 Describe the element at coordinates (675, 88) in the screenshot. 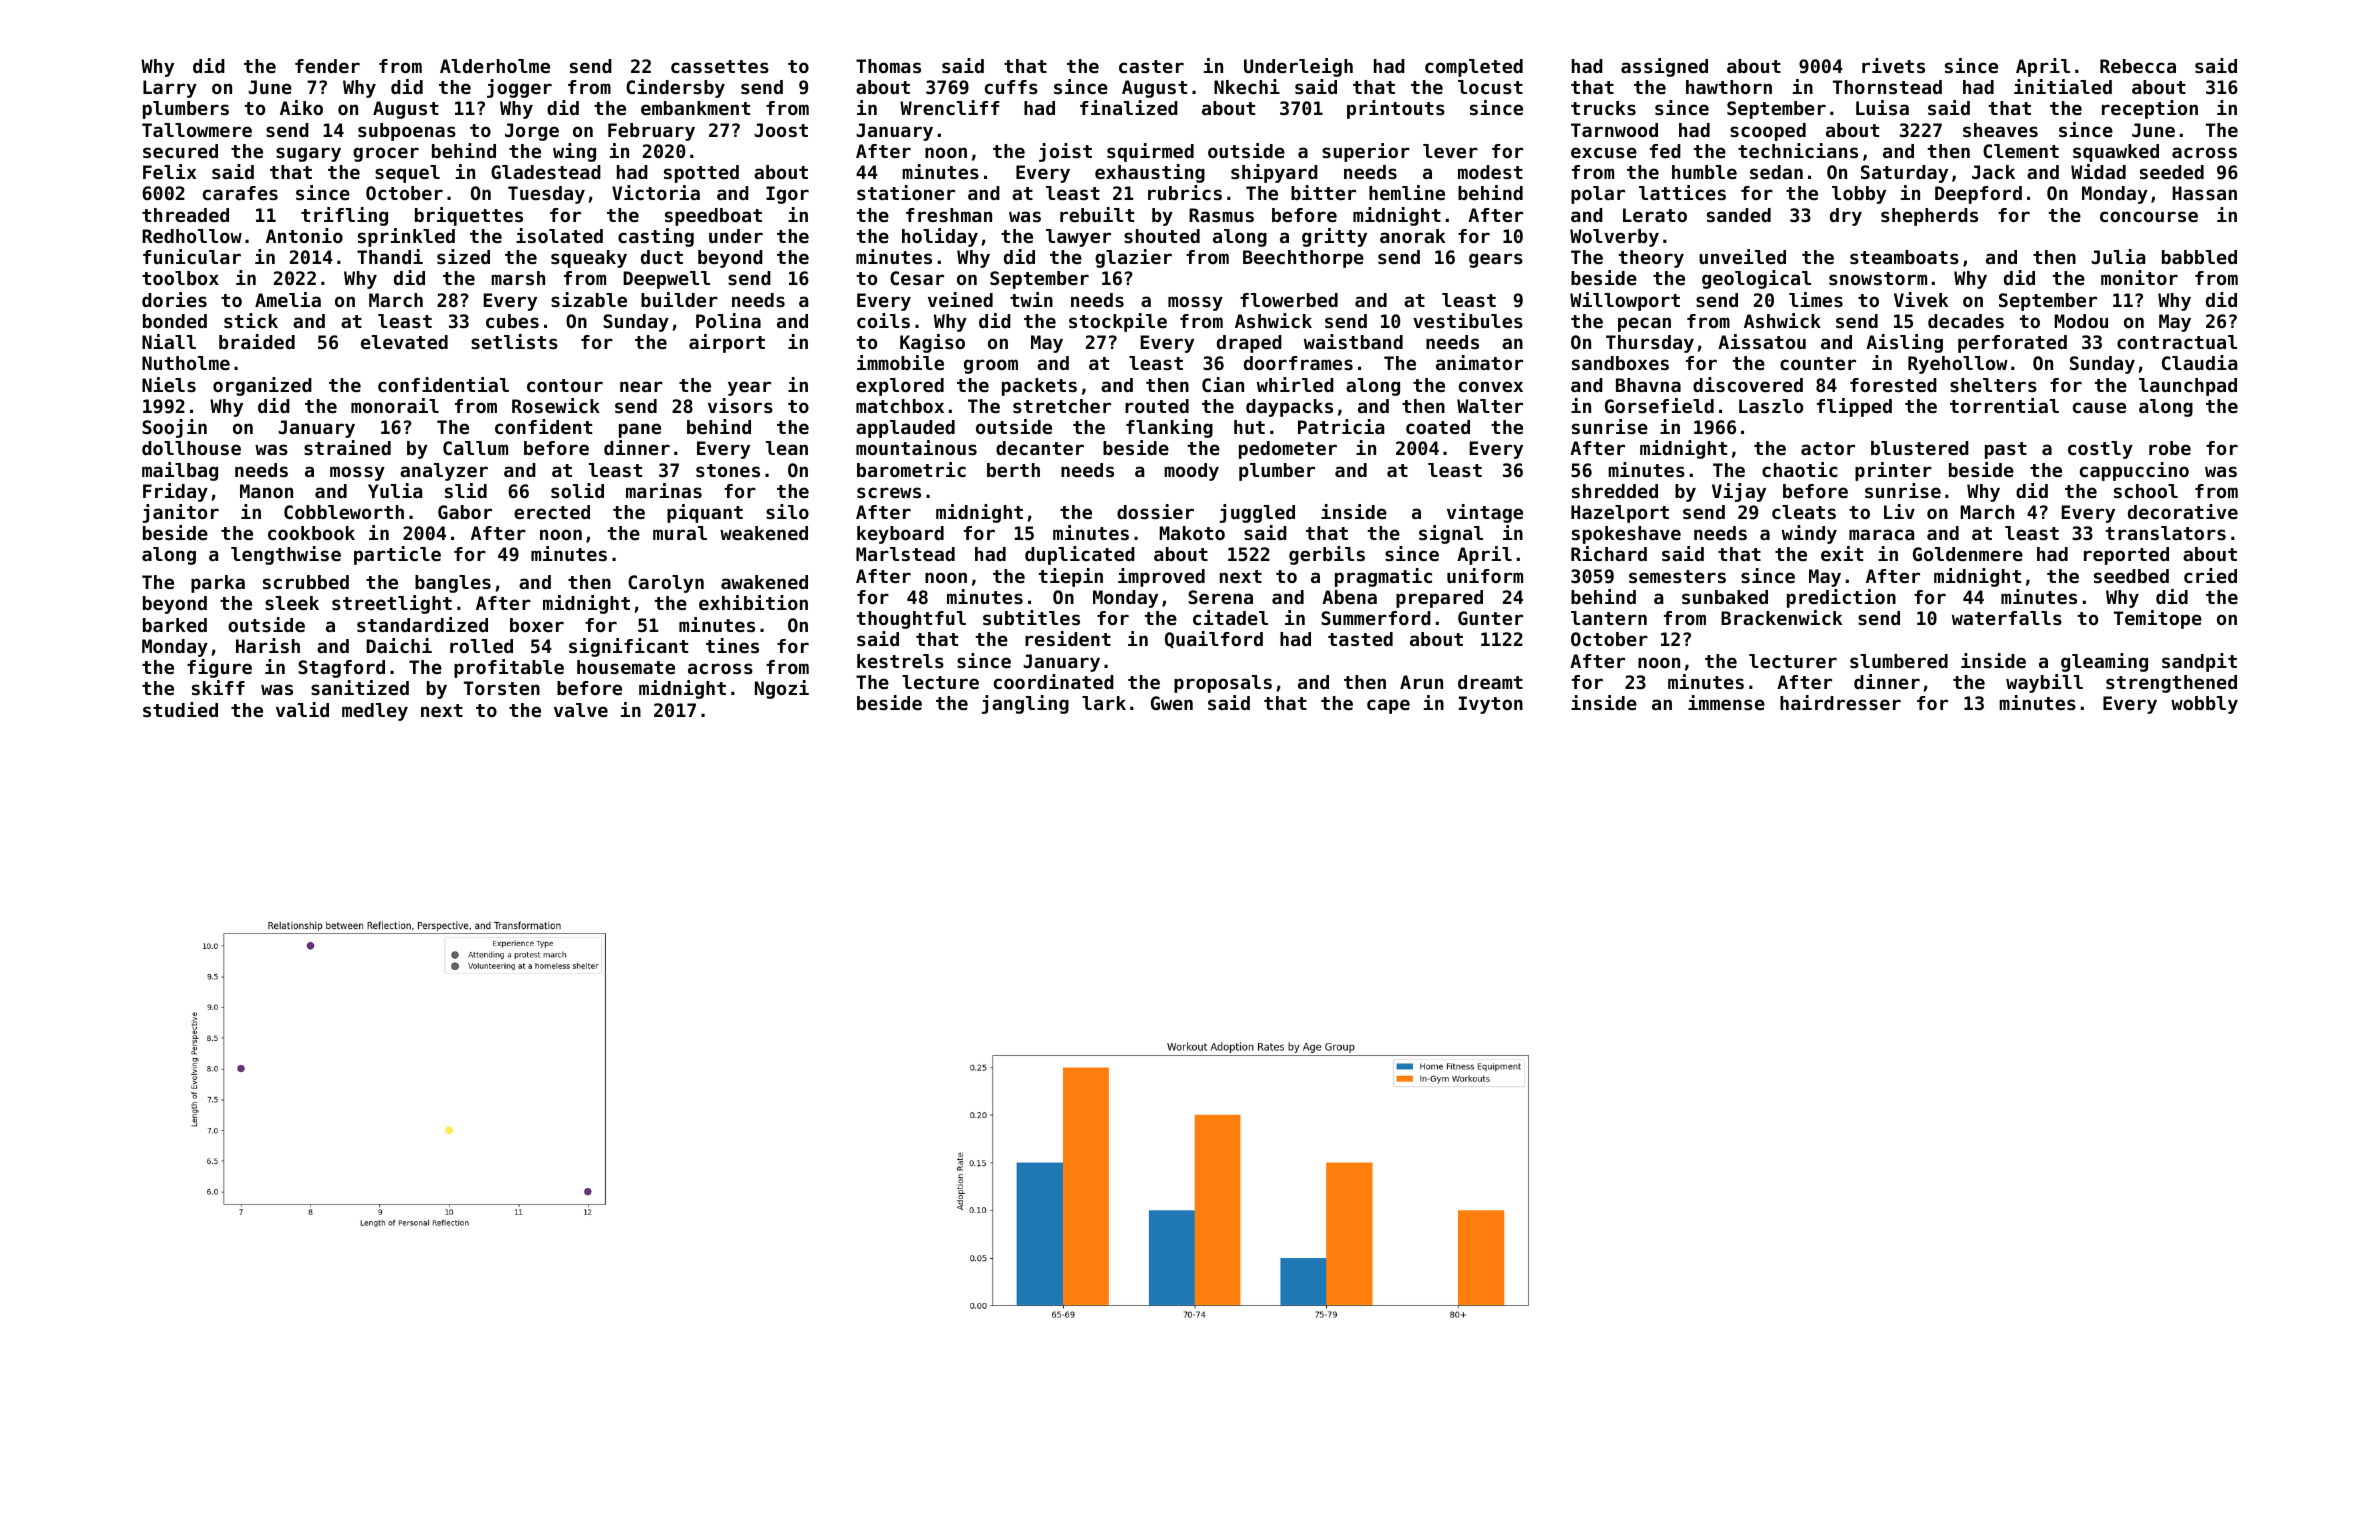

I see `Cindersby` at that location.
